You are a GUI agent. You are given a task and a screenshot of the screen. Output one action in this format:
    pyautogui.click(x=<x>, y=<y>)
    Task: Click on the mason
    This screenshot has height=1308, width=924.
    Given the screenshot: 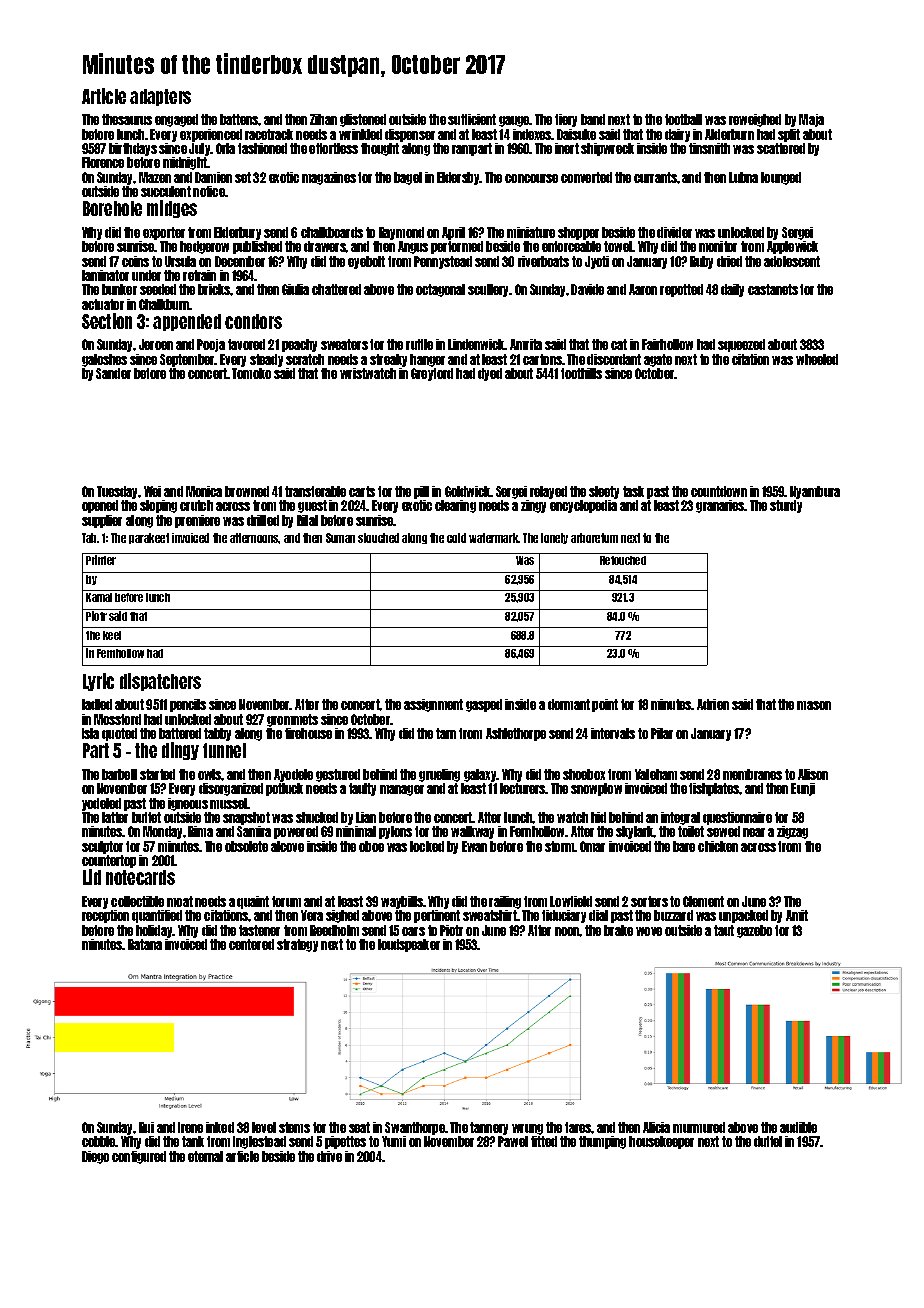 What is the action you would take?
    pyautogui.click(x=814, y=705)
